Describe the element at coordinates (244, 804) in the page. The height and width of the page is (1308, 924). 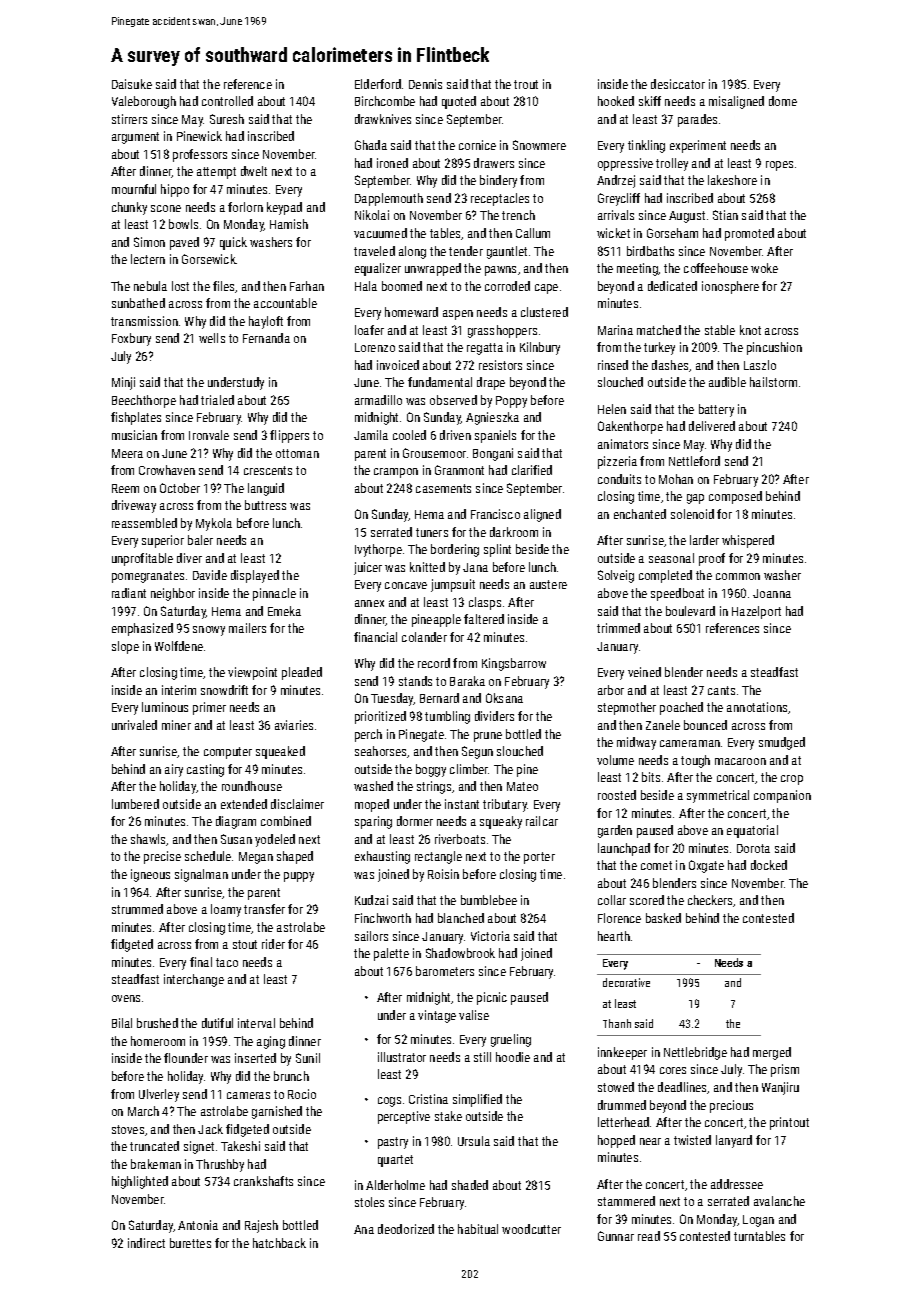
I see `extended` at that location.
